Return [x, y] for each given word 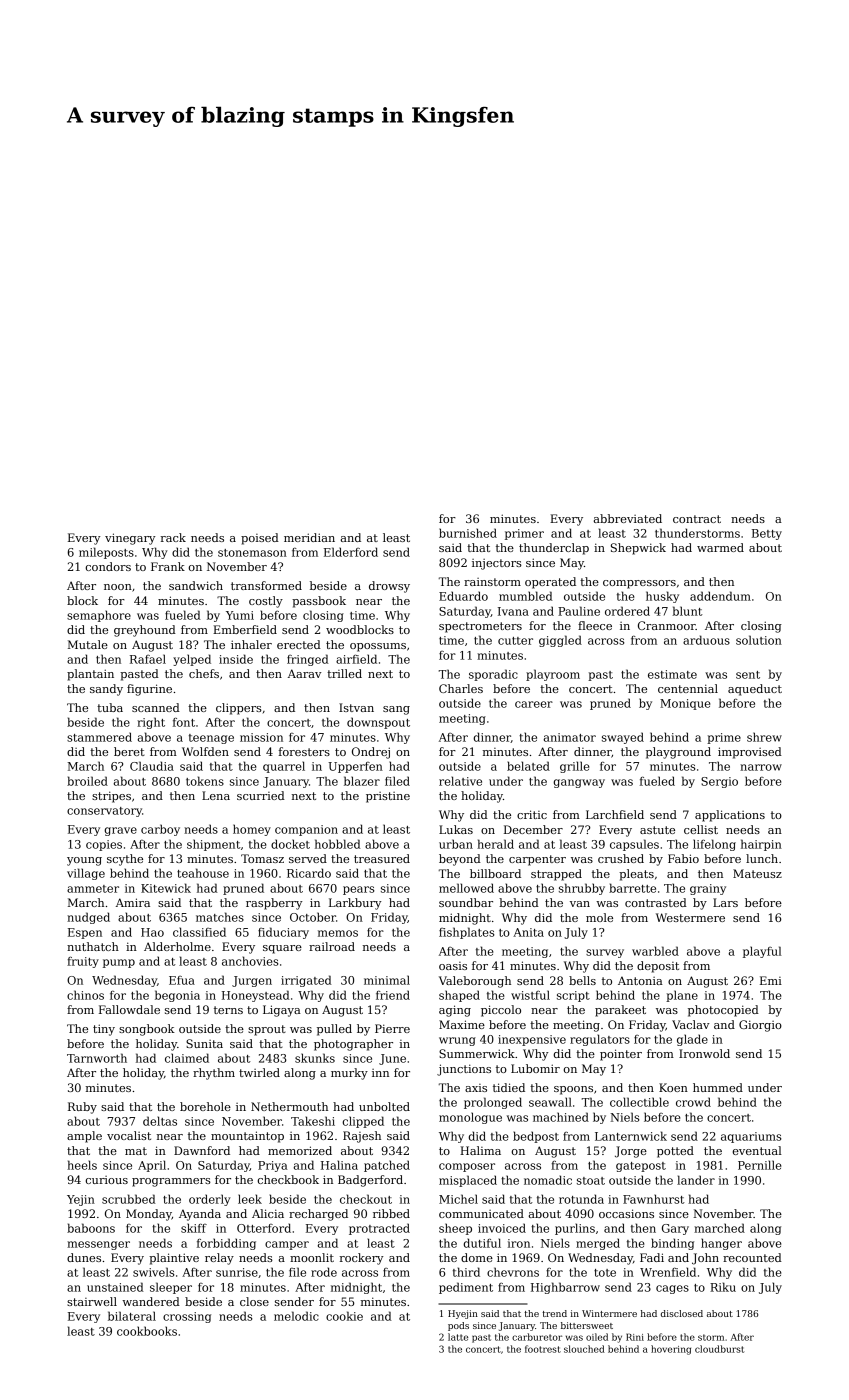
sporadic [493, 675]
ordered [627, 611]
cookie [344, 1316]
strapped [556, 875]
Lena [216, 795]
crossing [187, 1317]
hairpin [761, 845]
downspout [378, 723]
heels [82, 1165]
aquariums [751, 1137]
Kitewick [166, 888]
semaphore [99, 616]
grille [574, 767]
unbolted [384, 1106]
